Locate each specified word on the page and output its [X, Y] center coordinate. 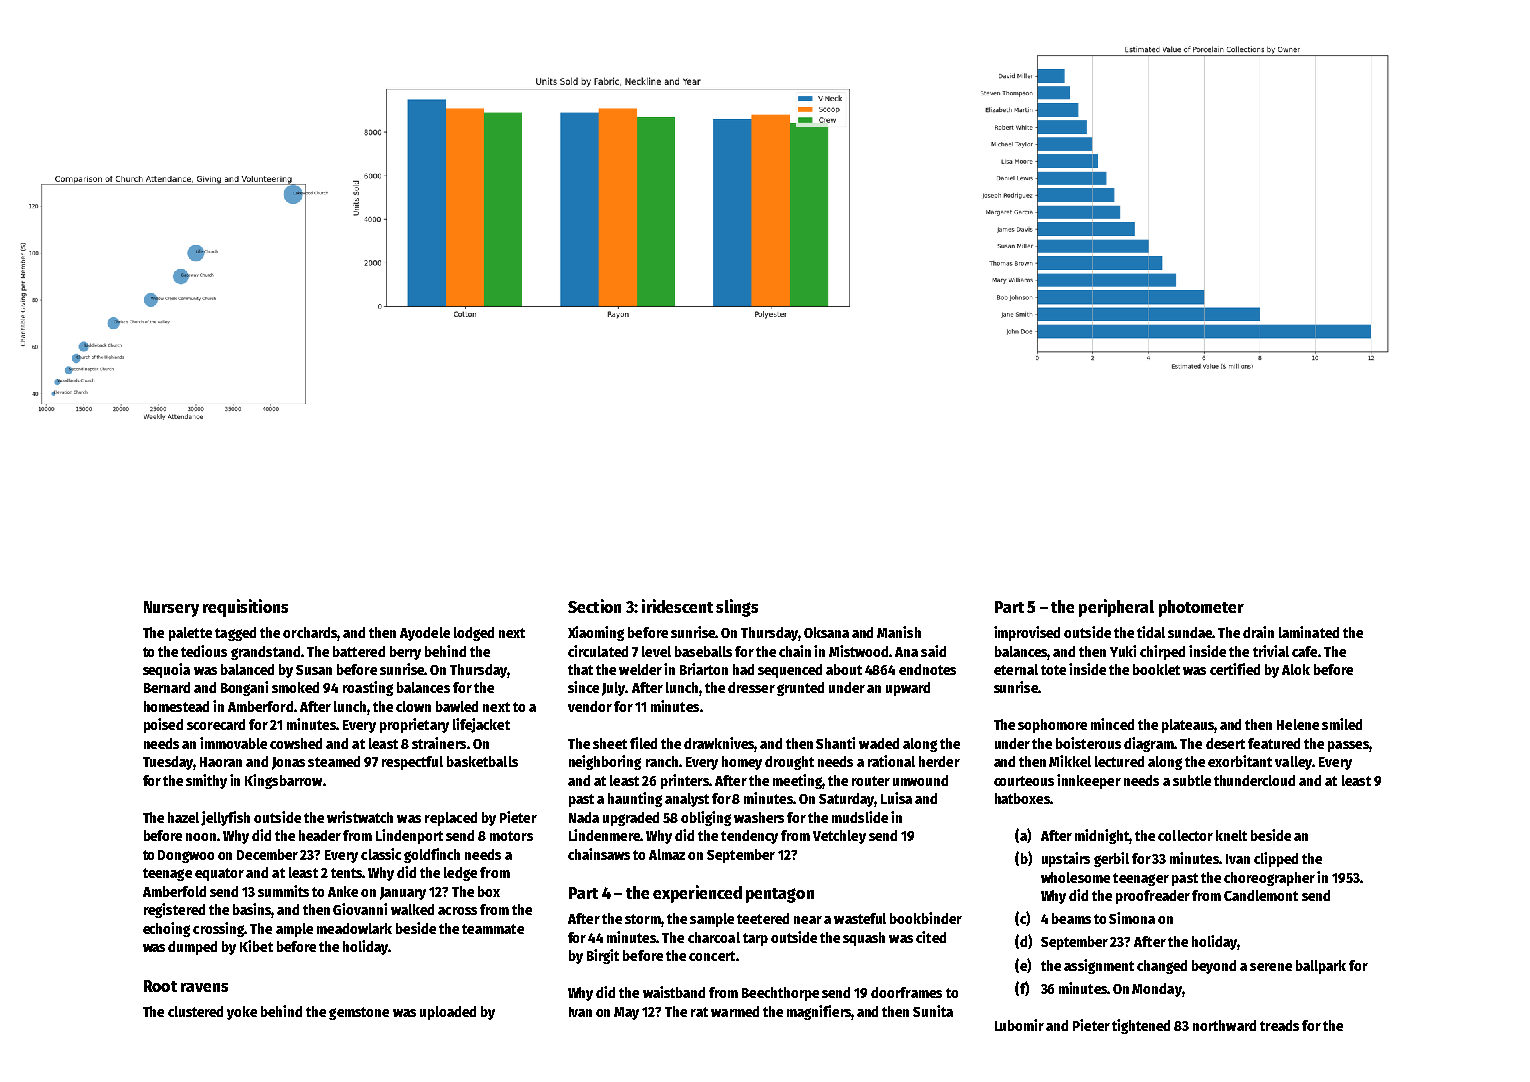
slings [737, 608]
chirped [1162, 652]
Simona [1132, 918]
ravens [204, 987]
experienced [697, 894]
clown [413, 706]
